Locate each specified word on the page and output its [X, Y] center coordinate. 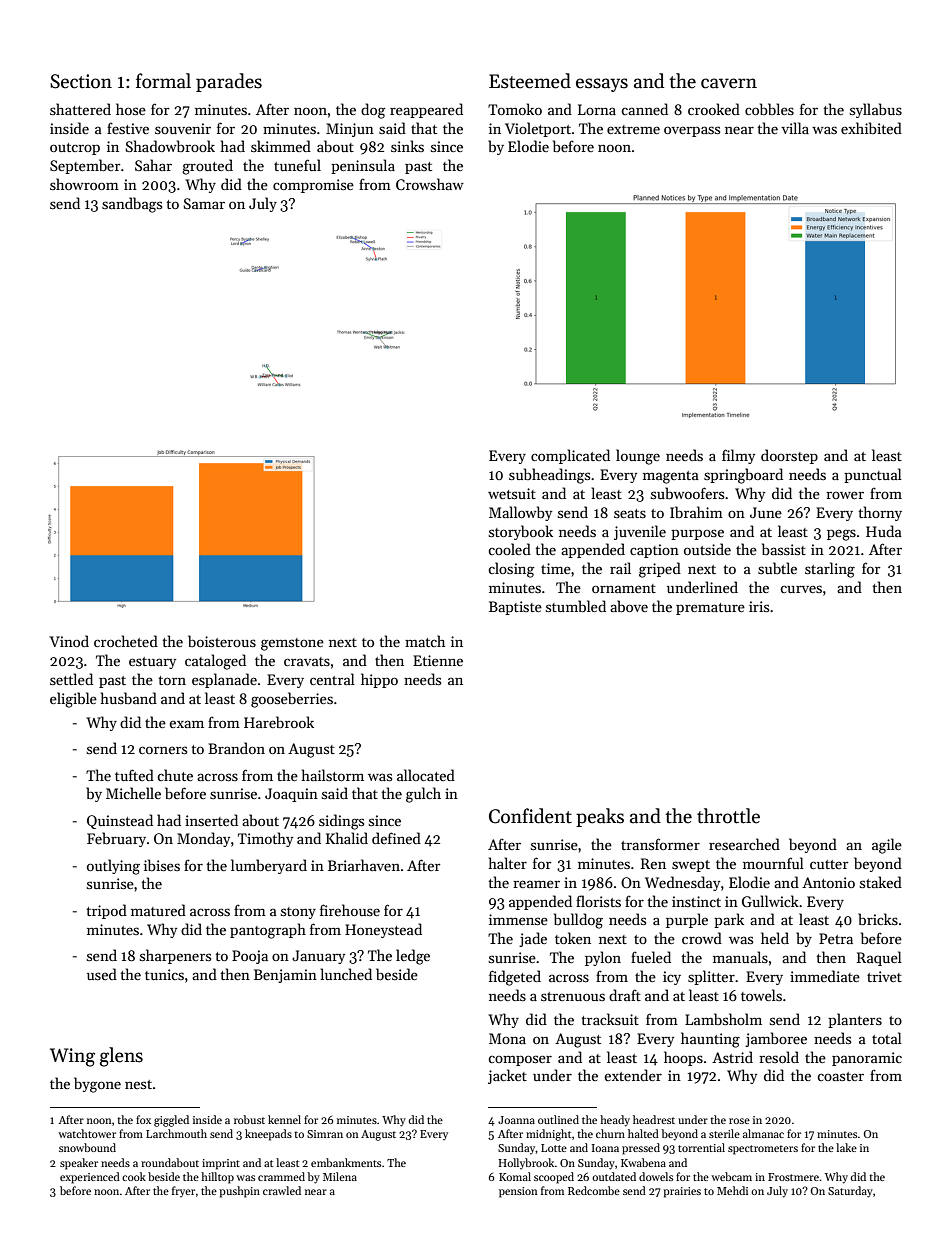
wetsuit [512, 493]
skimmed [281, 146]
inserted [211, 820]
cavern [729, 83]
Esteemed [530, 81]
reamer [536, 884]
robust [249, 1119]
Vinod [69, 641]
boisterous [222, 641]
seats [630, 513]
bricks [878, 919]
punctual [873, 475]
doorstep [789, 456]
